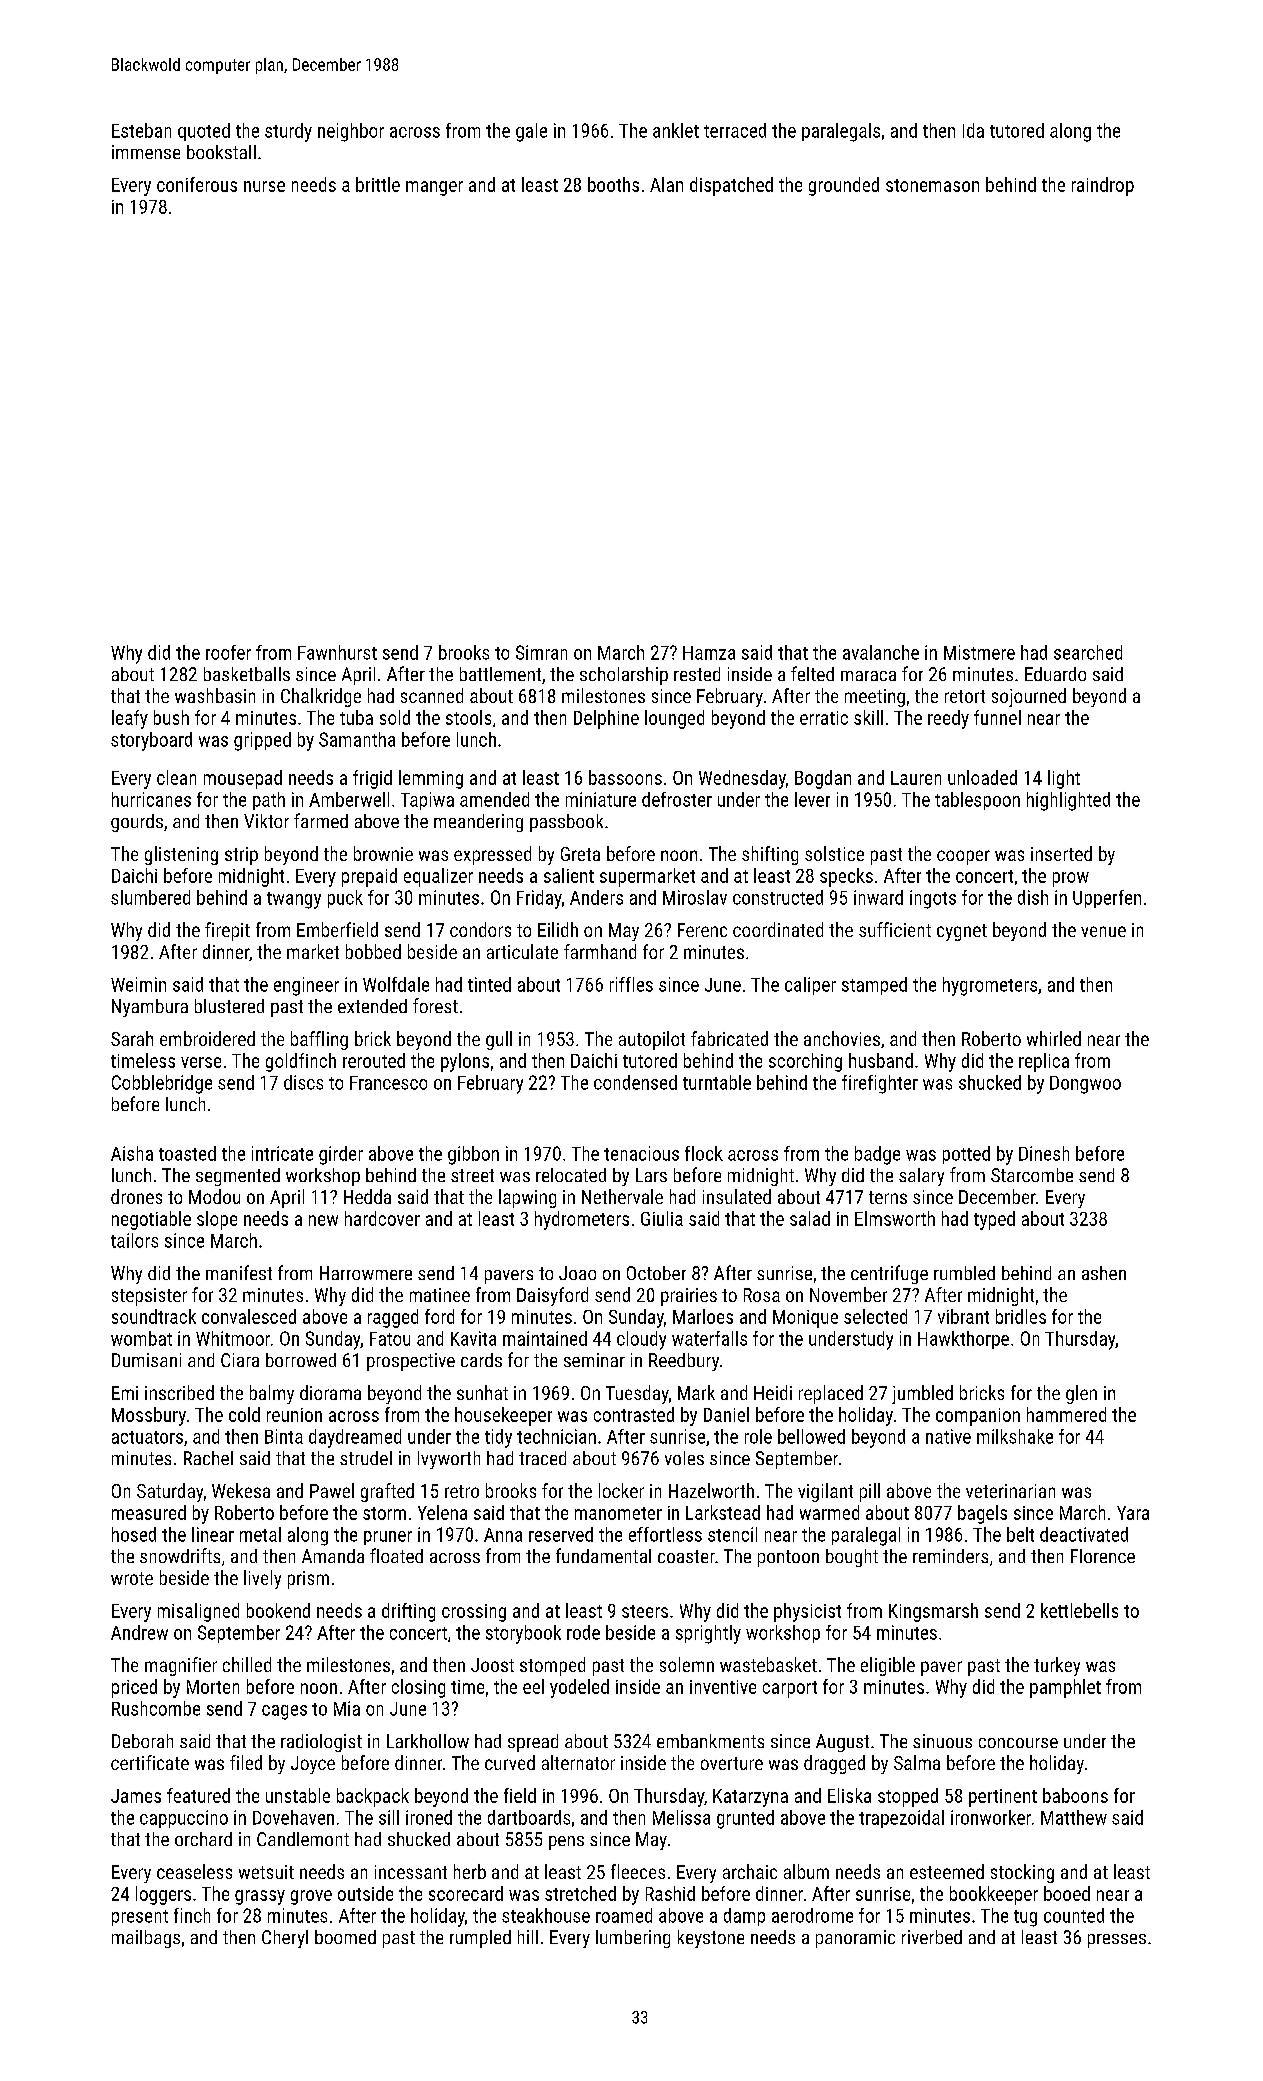  What do you see at coordinates (434, 188) in the image?
I see `manger` at bounding box center [434, 188].
